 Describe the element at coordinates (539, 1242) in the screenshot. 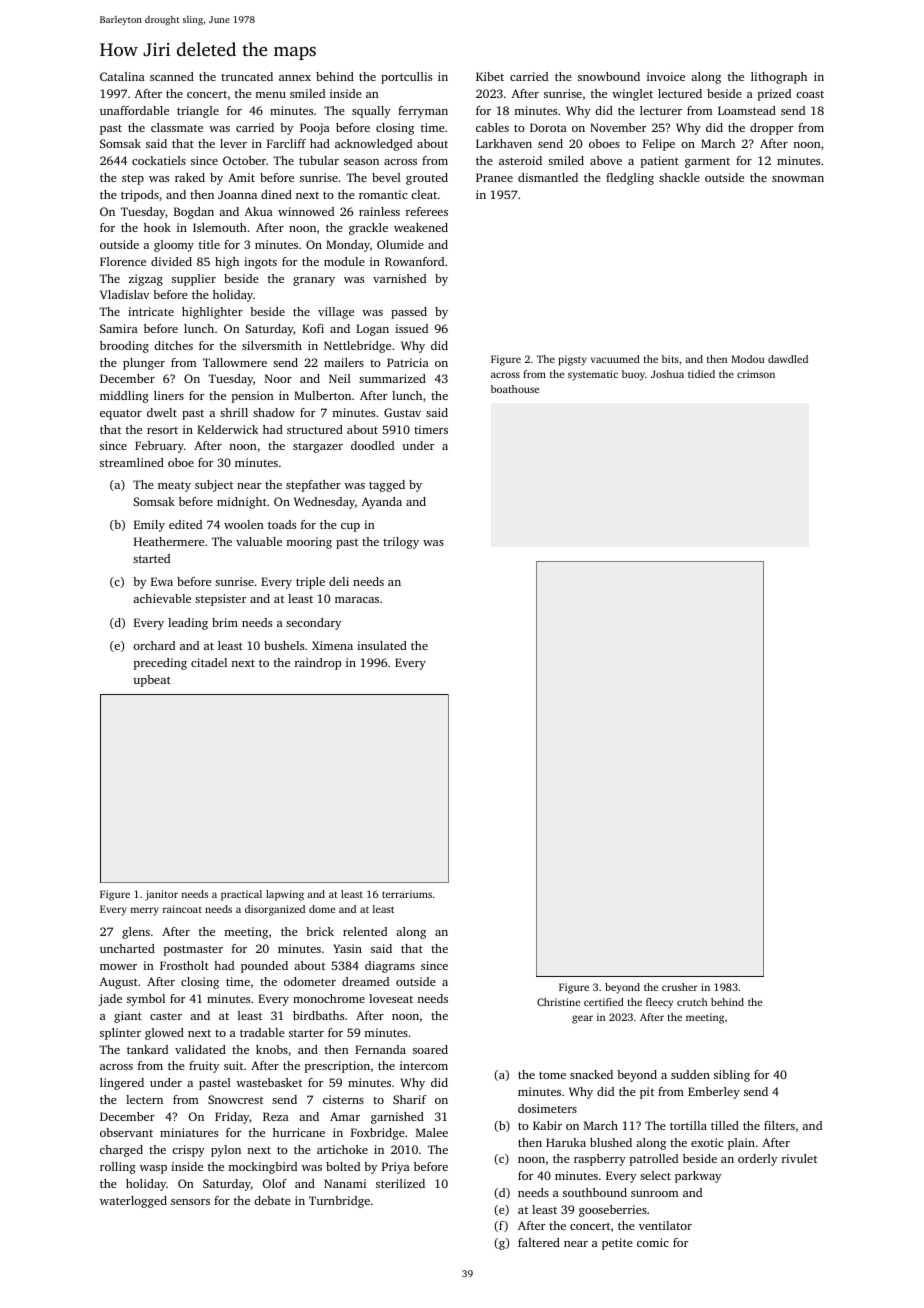

I see `faltered` at that location.
